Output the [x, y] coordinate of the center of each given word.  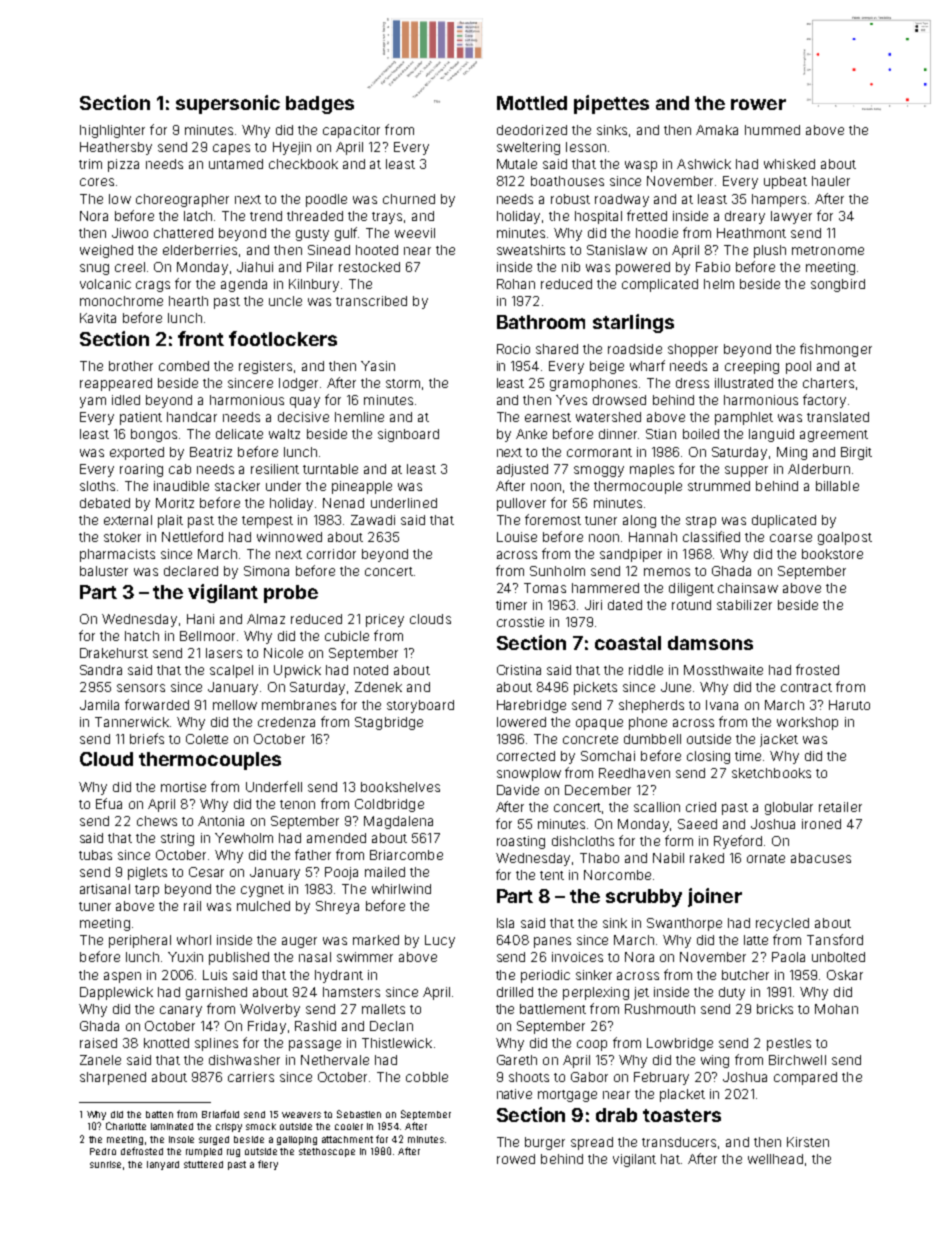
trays [387, 218]
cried [701, 807]
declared [191, 571]
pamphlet [744, 418]
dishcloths [583, 841]
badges [320, 105]
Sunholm [557, 571]
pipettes [611, 104]
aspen [122, 977]
